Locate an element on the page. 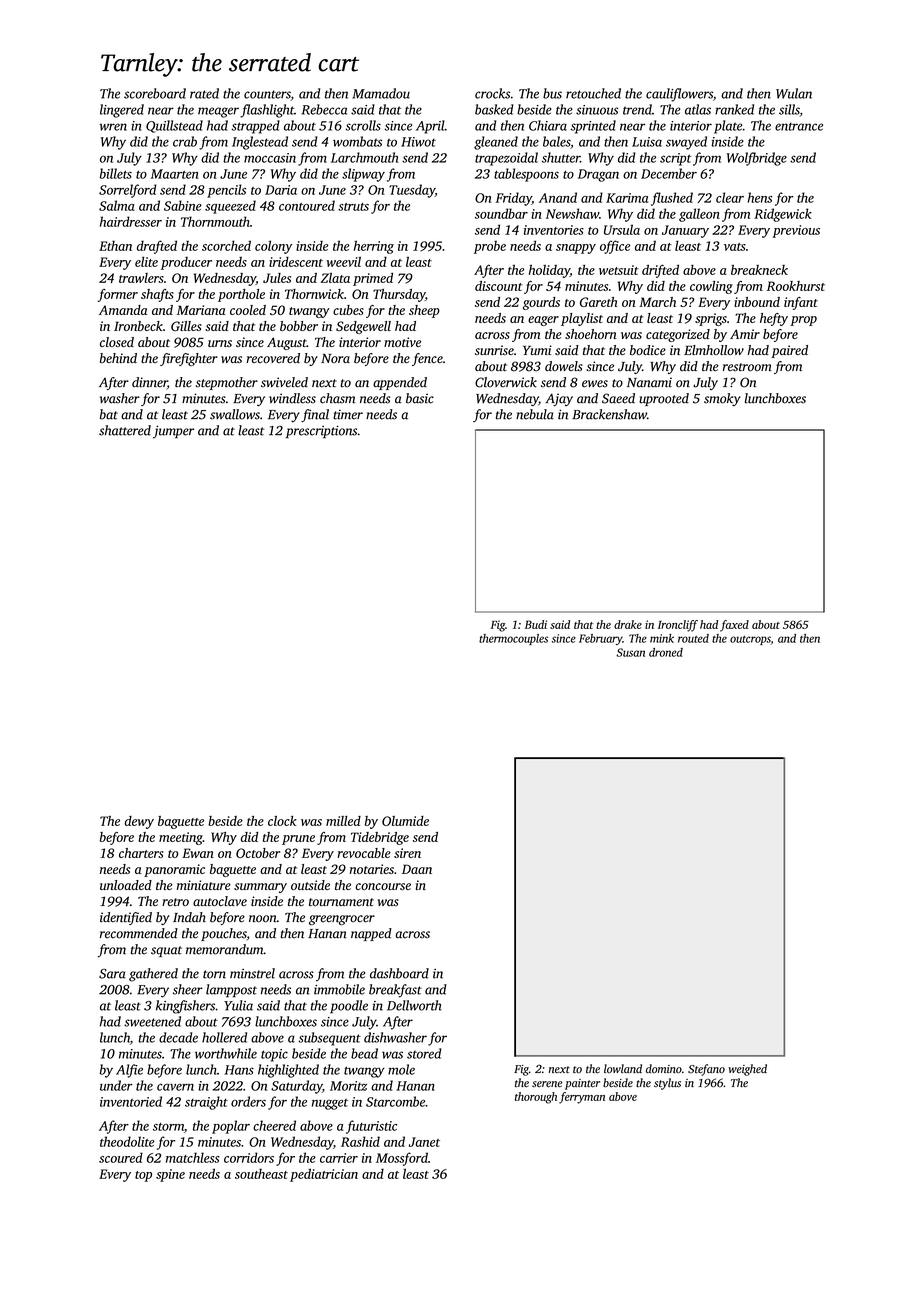 The height and width of the document is (1308, 924). Daria is located at coordinates (281, 190).
